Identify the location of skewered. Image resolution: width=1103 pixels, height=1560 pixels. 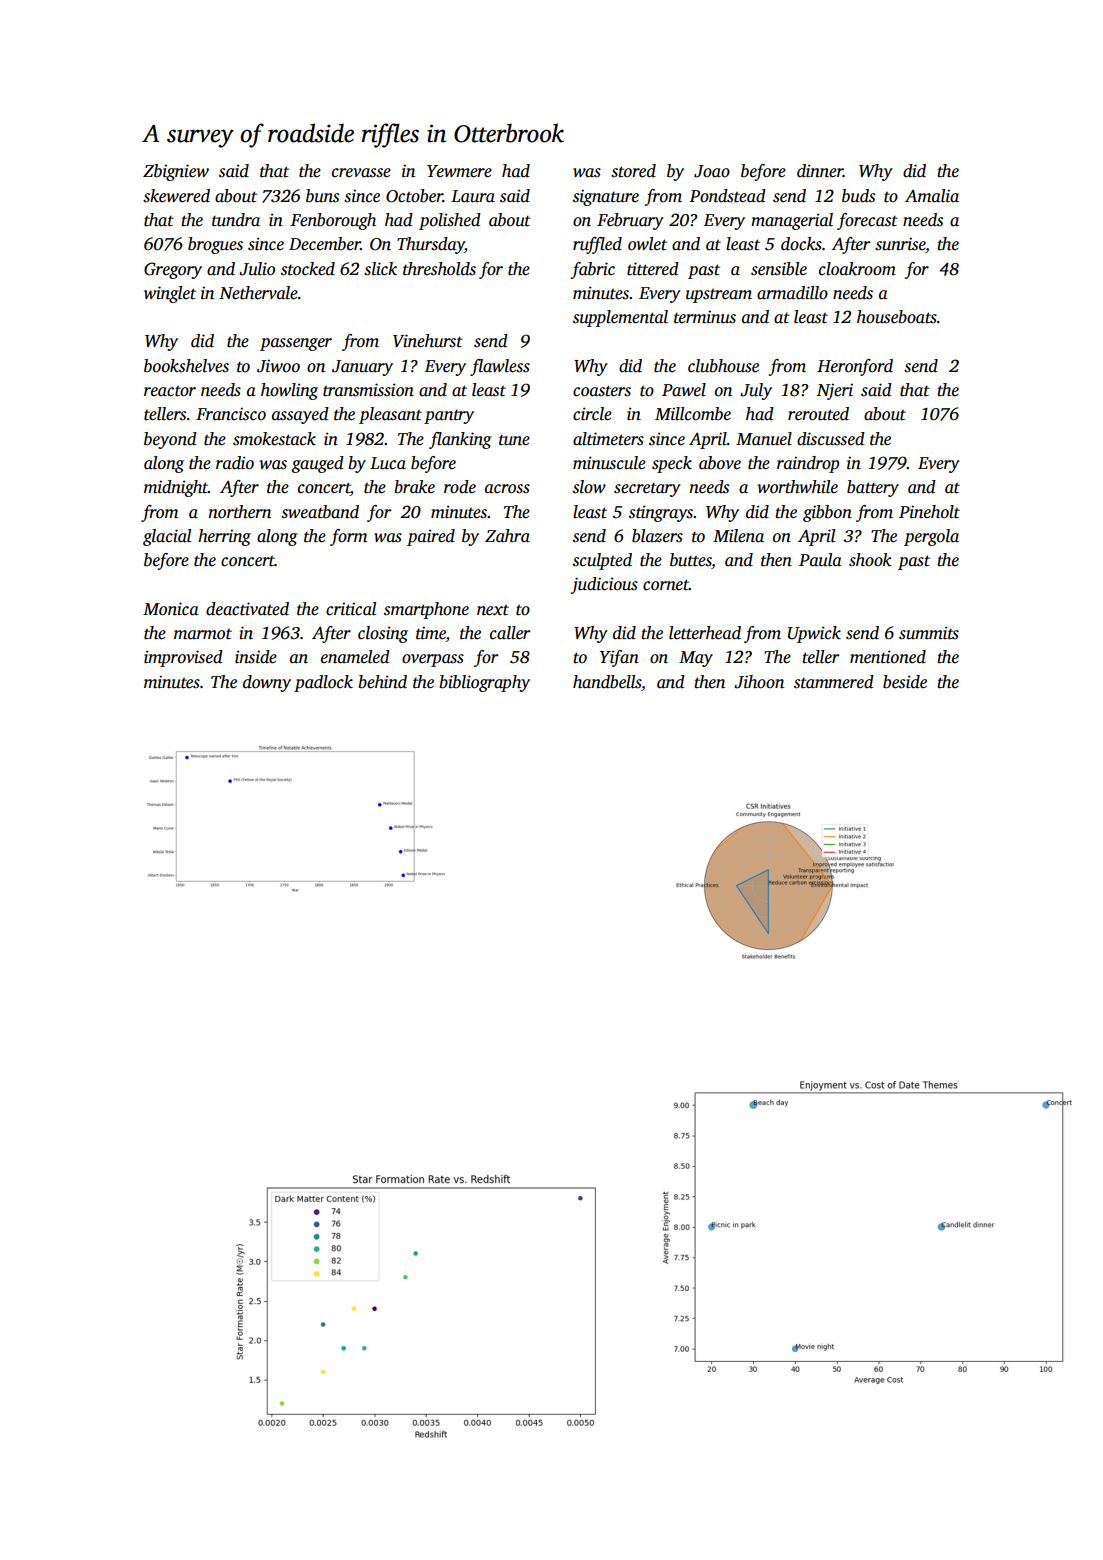
(176, 196).
